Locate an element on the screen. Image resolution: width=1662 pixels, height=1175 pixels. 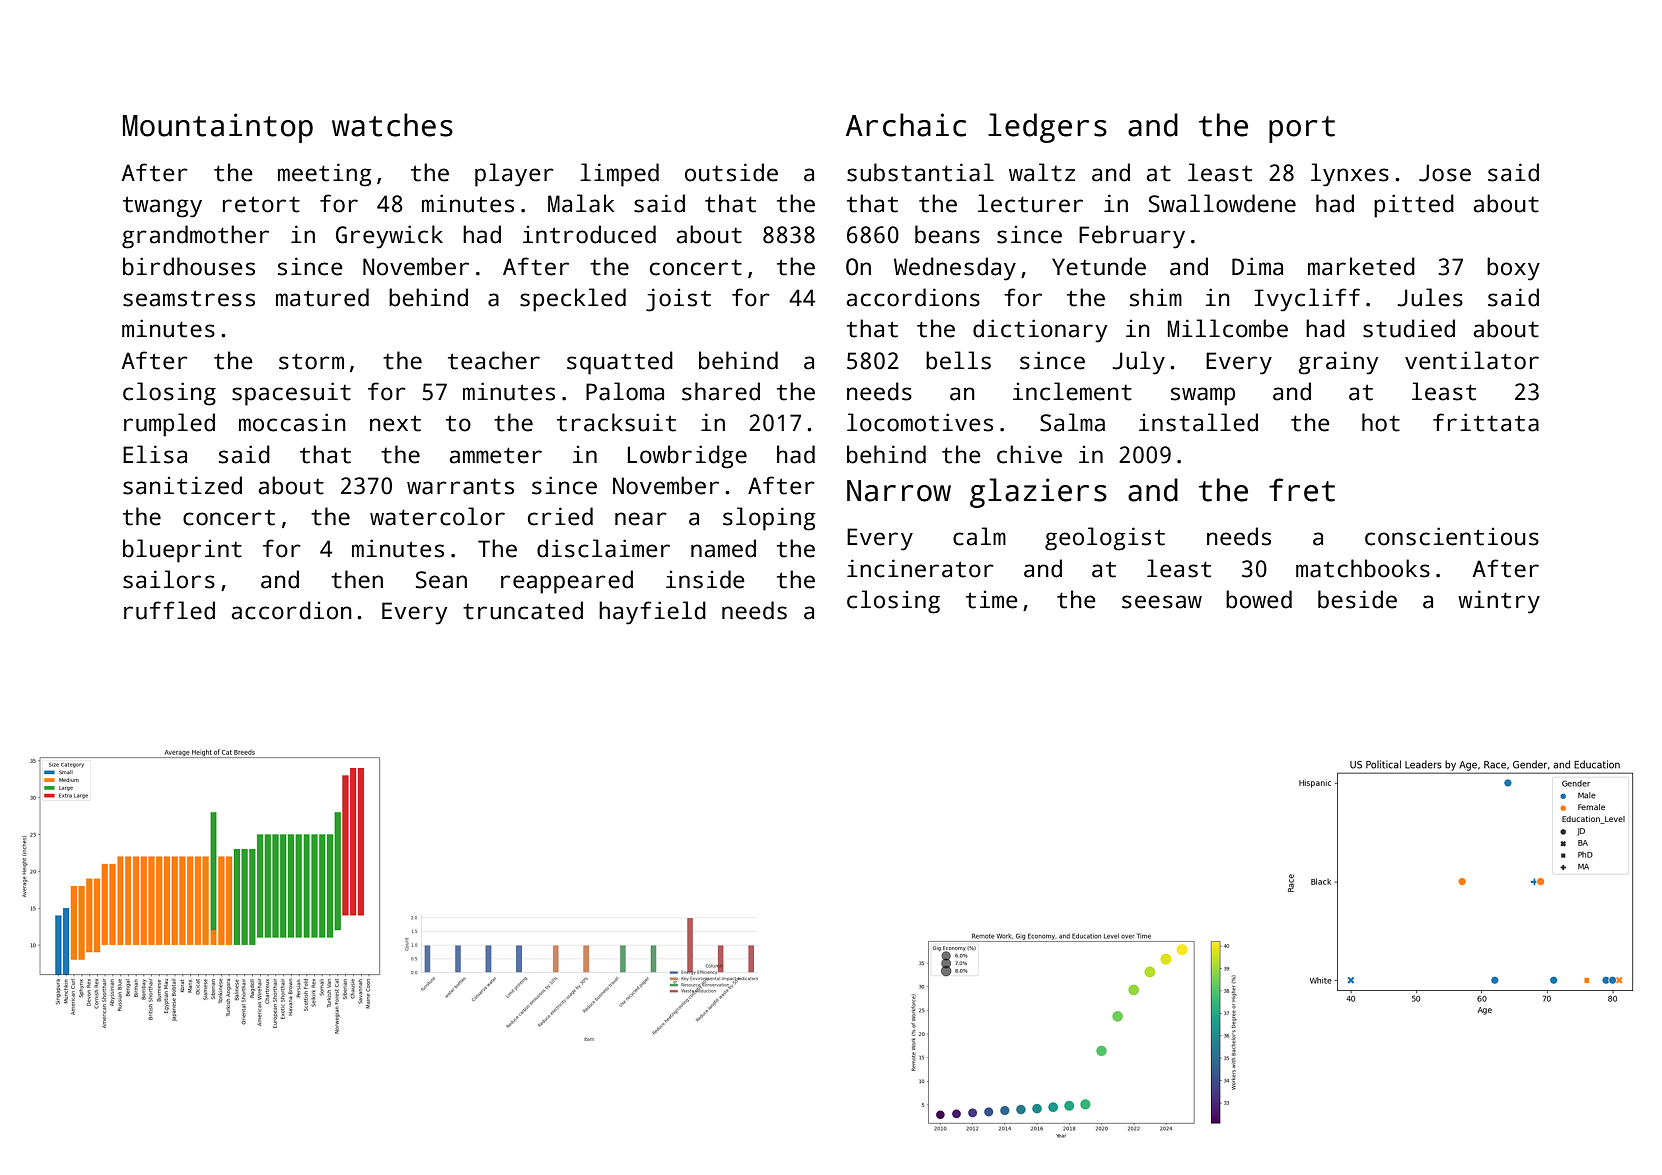
hayfield is located at coordinates (652, 613).
